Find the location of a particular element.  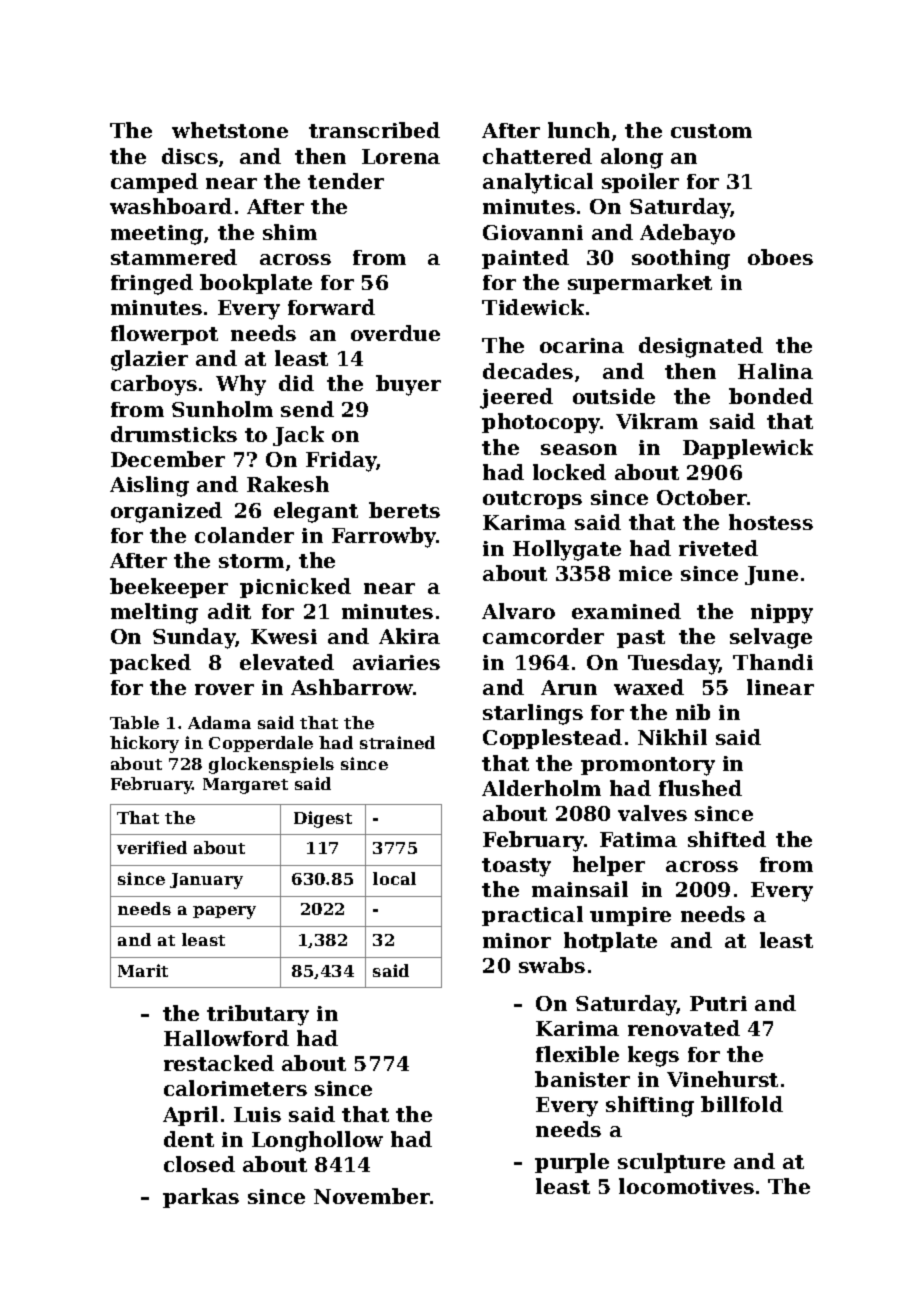

whetstone is located at coordinates (230, 130).
